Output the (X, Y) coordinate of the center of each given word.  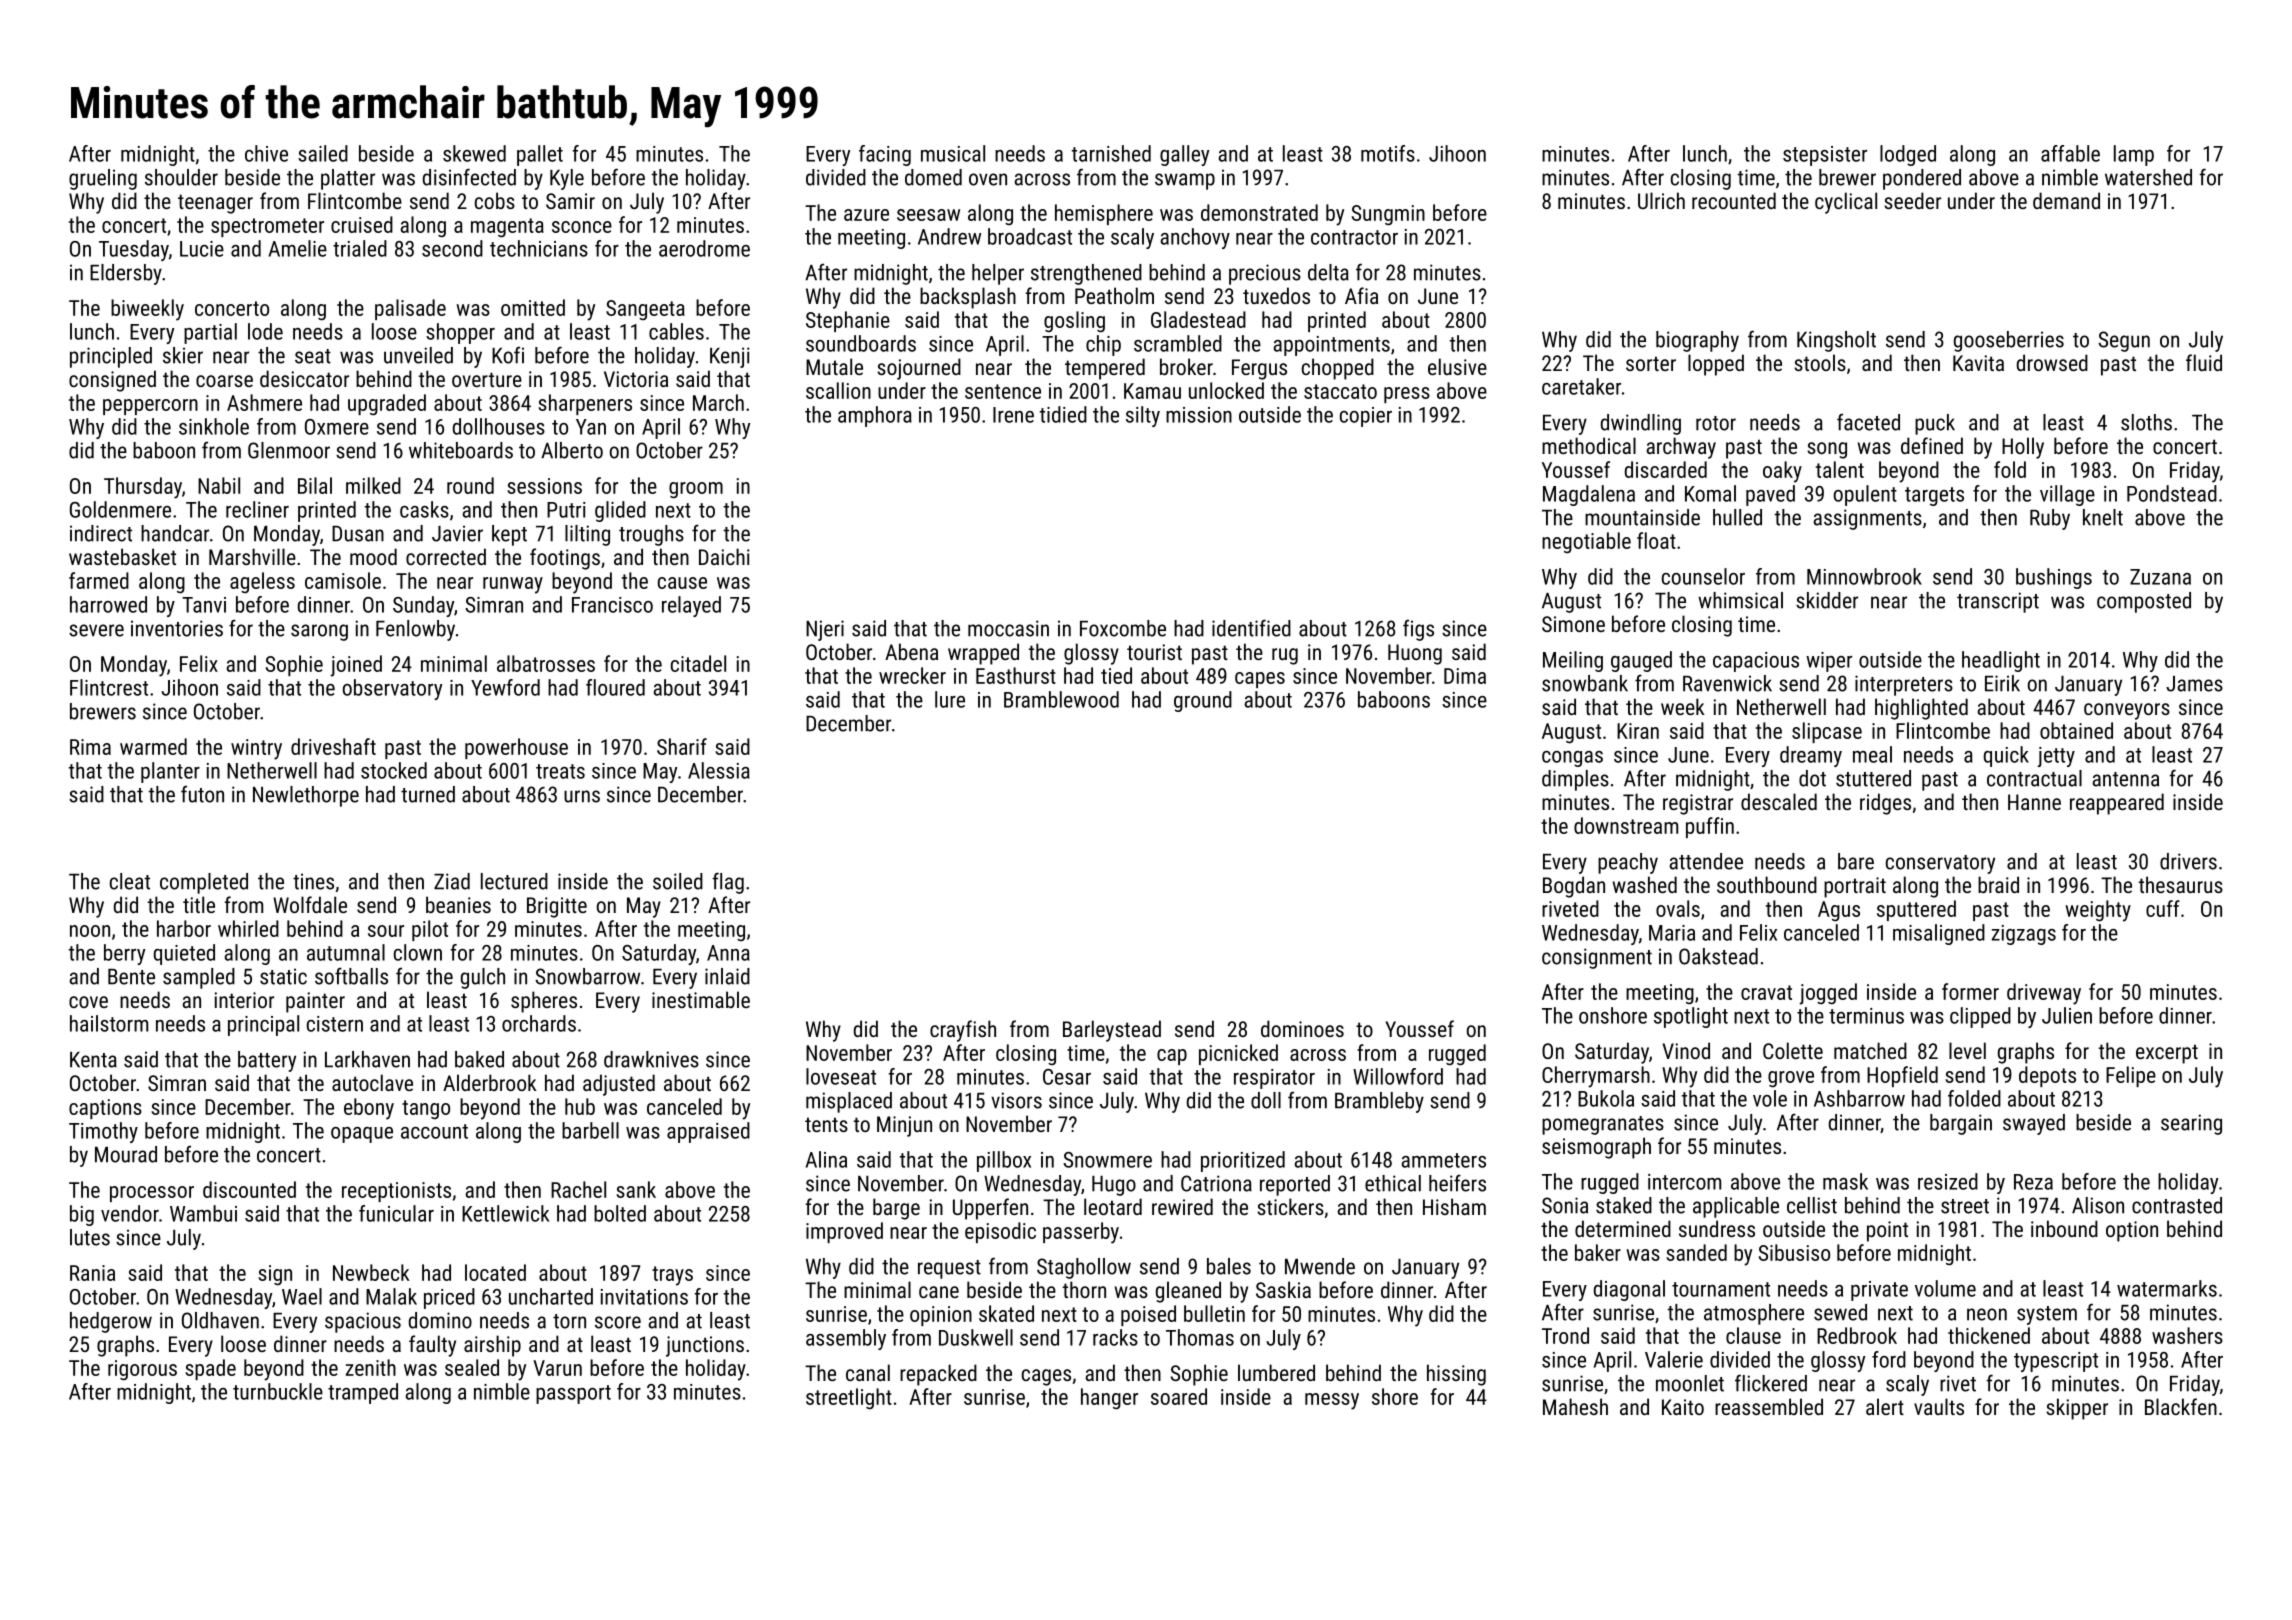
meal (1872, 754)
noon (90, 931)
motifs (1388, 153)
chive (266, 153)
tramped (363, 1393)
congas (1572, 759)
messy (1332, 1401)
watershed (2148, 177)
